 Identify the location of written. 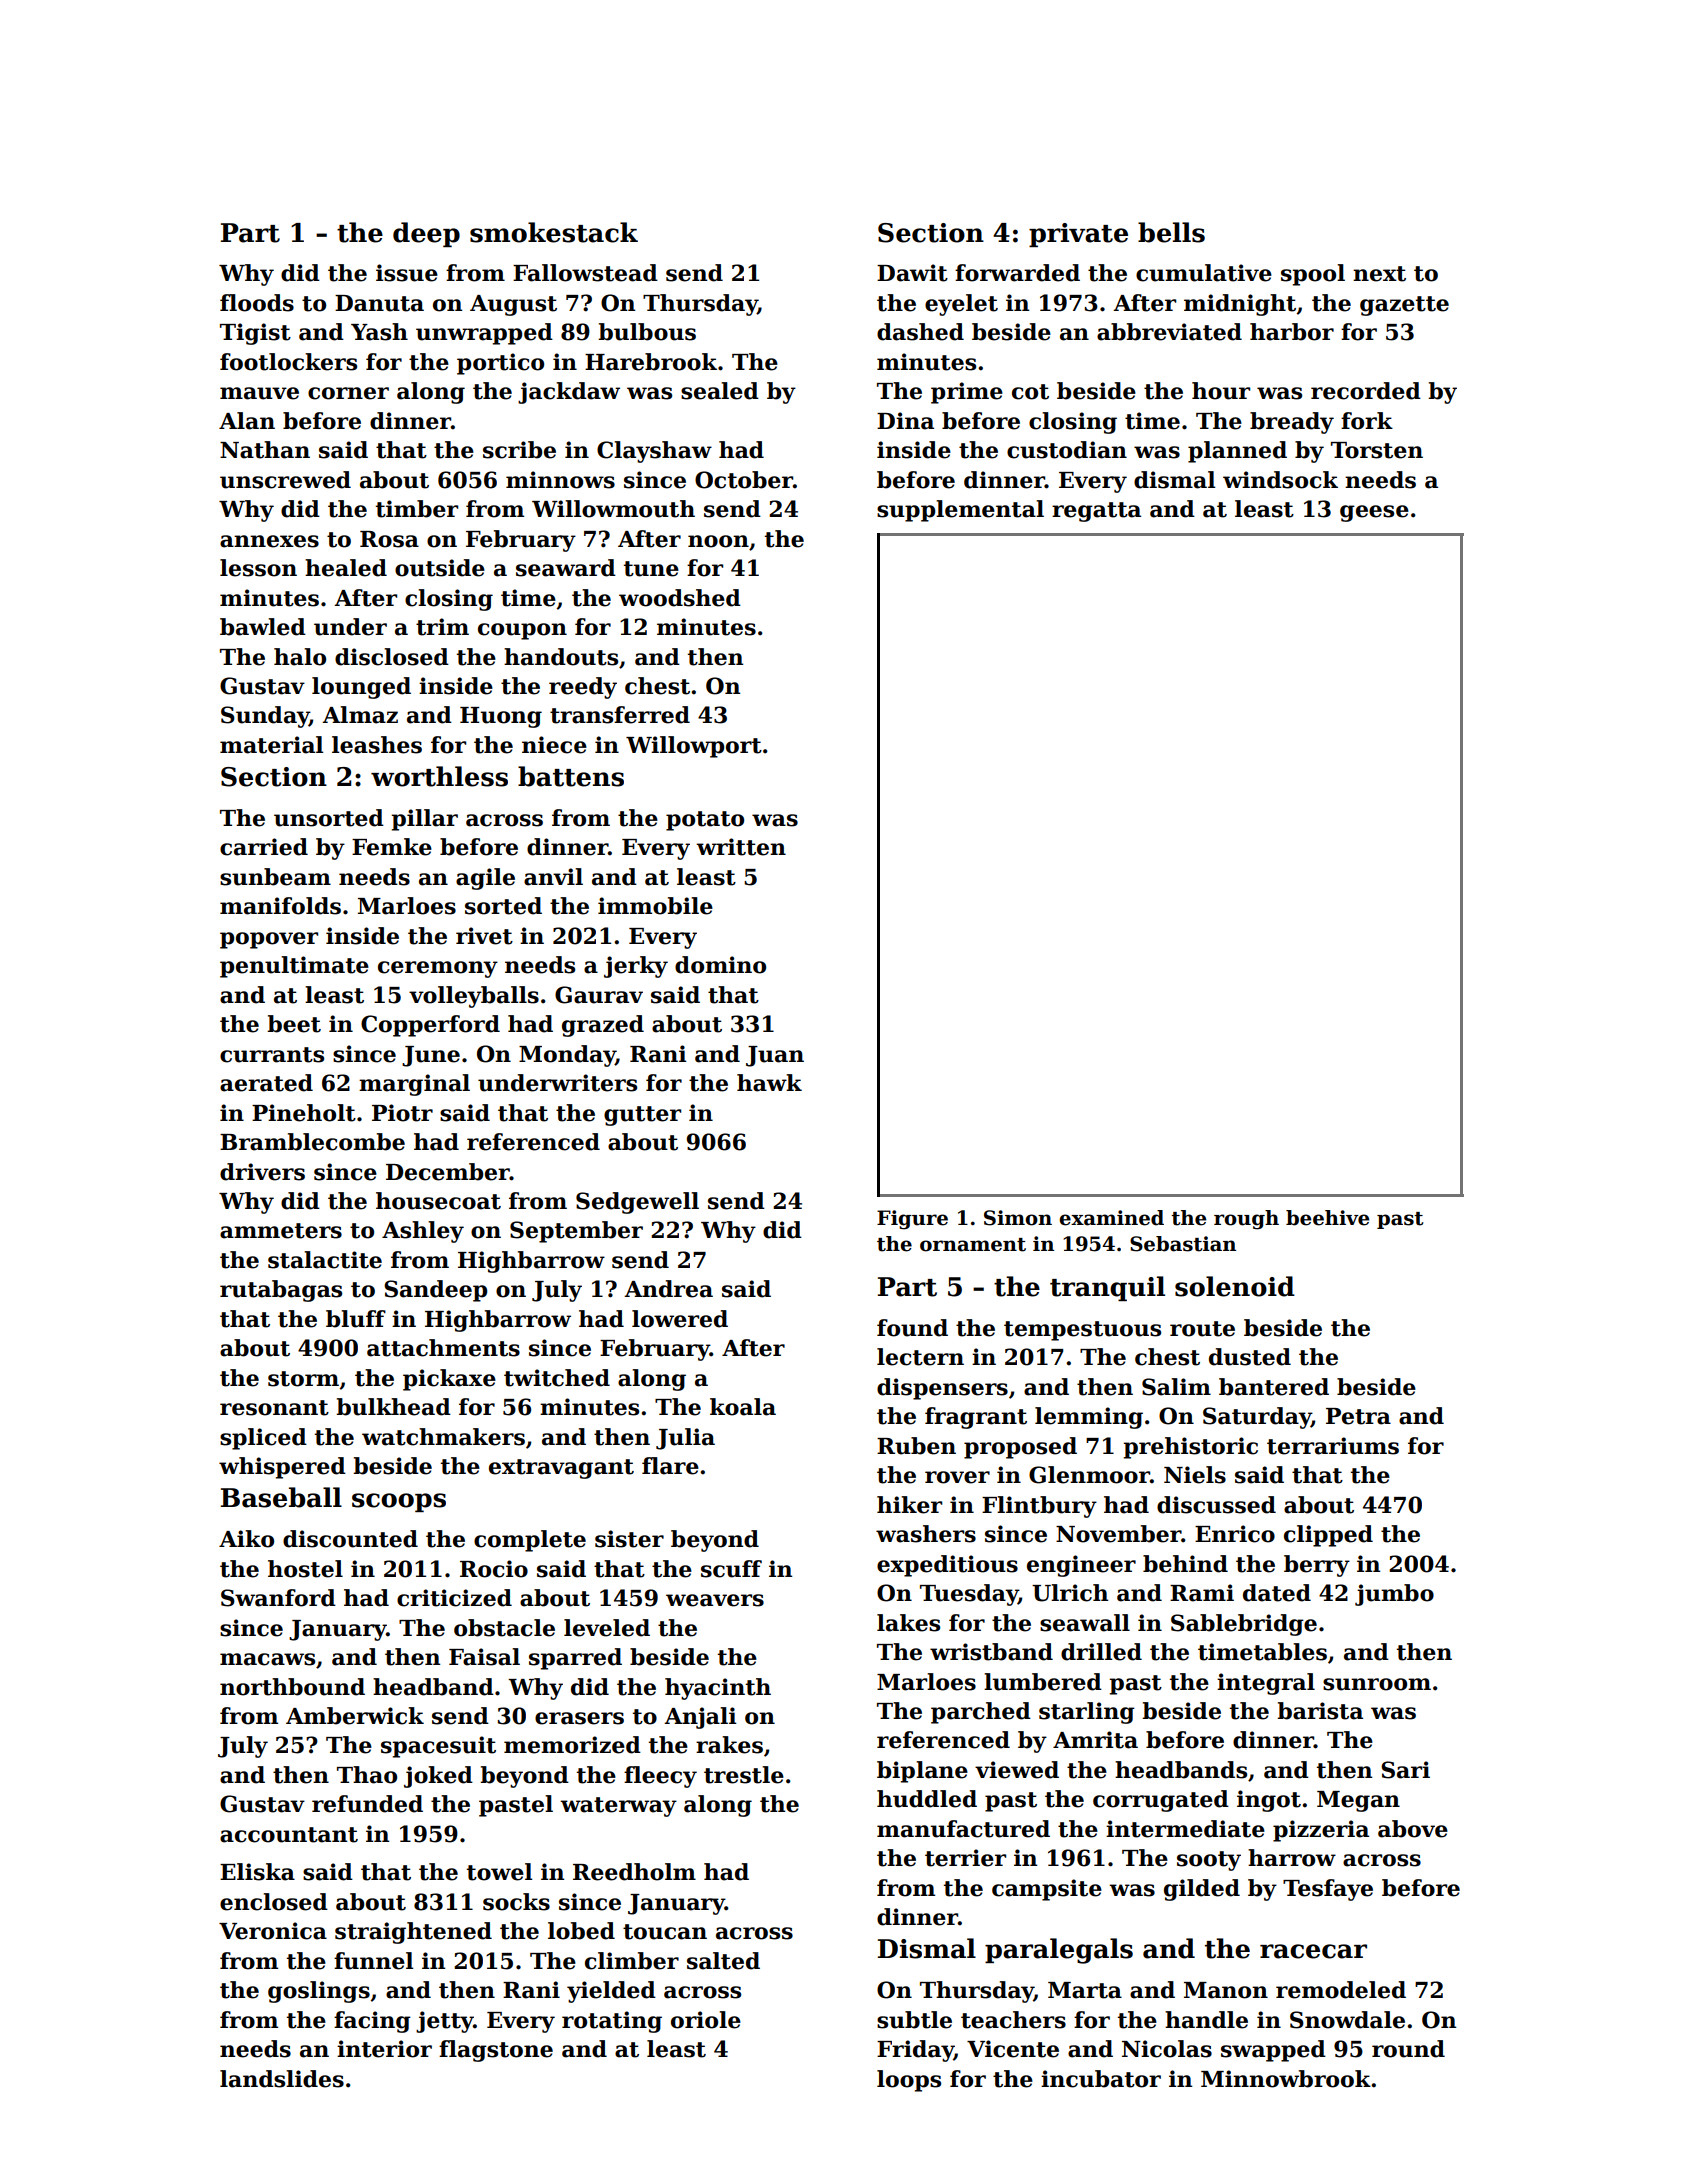
(741, 847).
